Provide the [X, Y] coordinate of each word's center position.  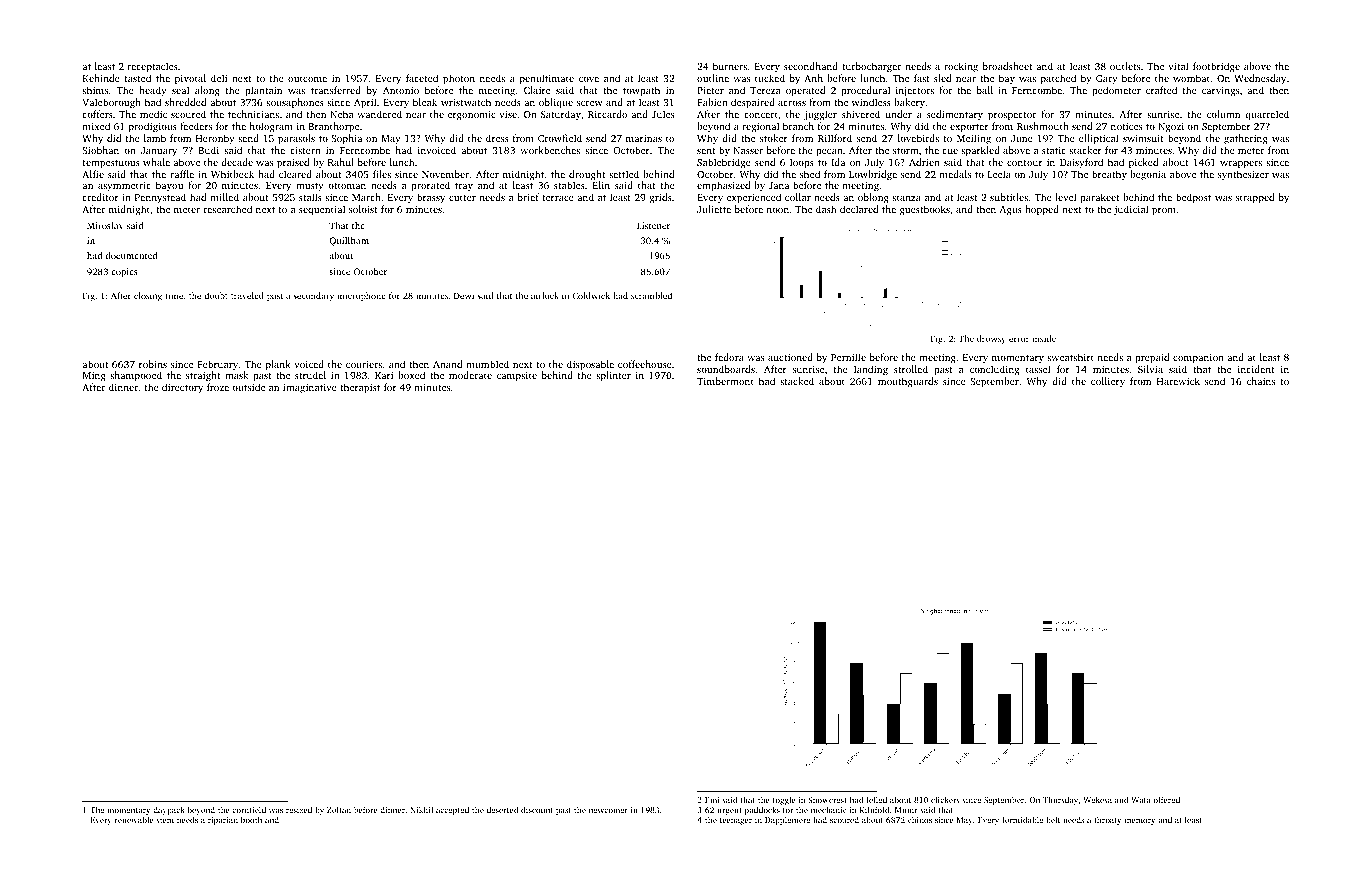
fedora [729, 357]
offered [1166, 799]
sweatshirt [1070, 357]
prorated [430, 186]
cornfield [249, 810]
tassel [1038, 369]
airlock [545, 295]
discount [537, 810]
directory [182, 388]
